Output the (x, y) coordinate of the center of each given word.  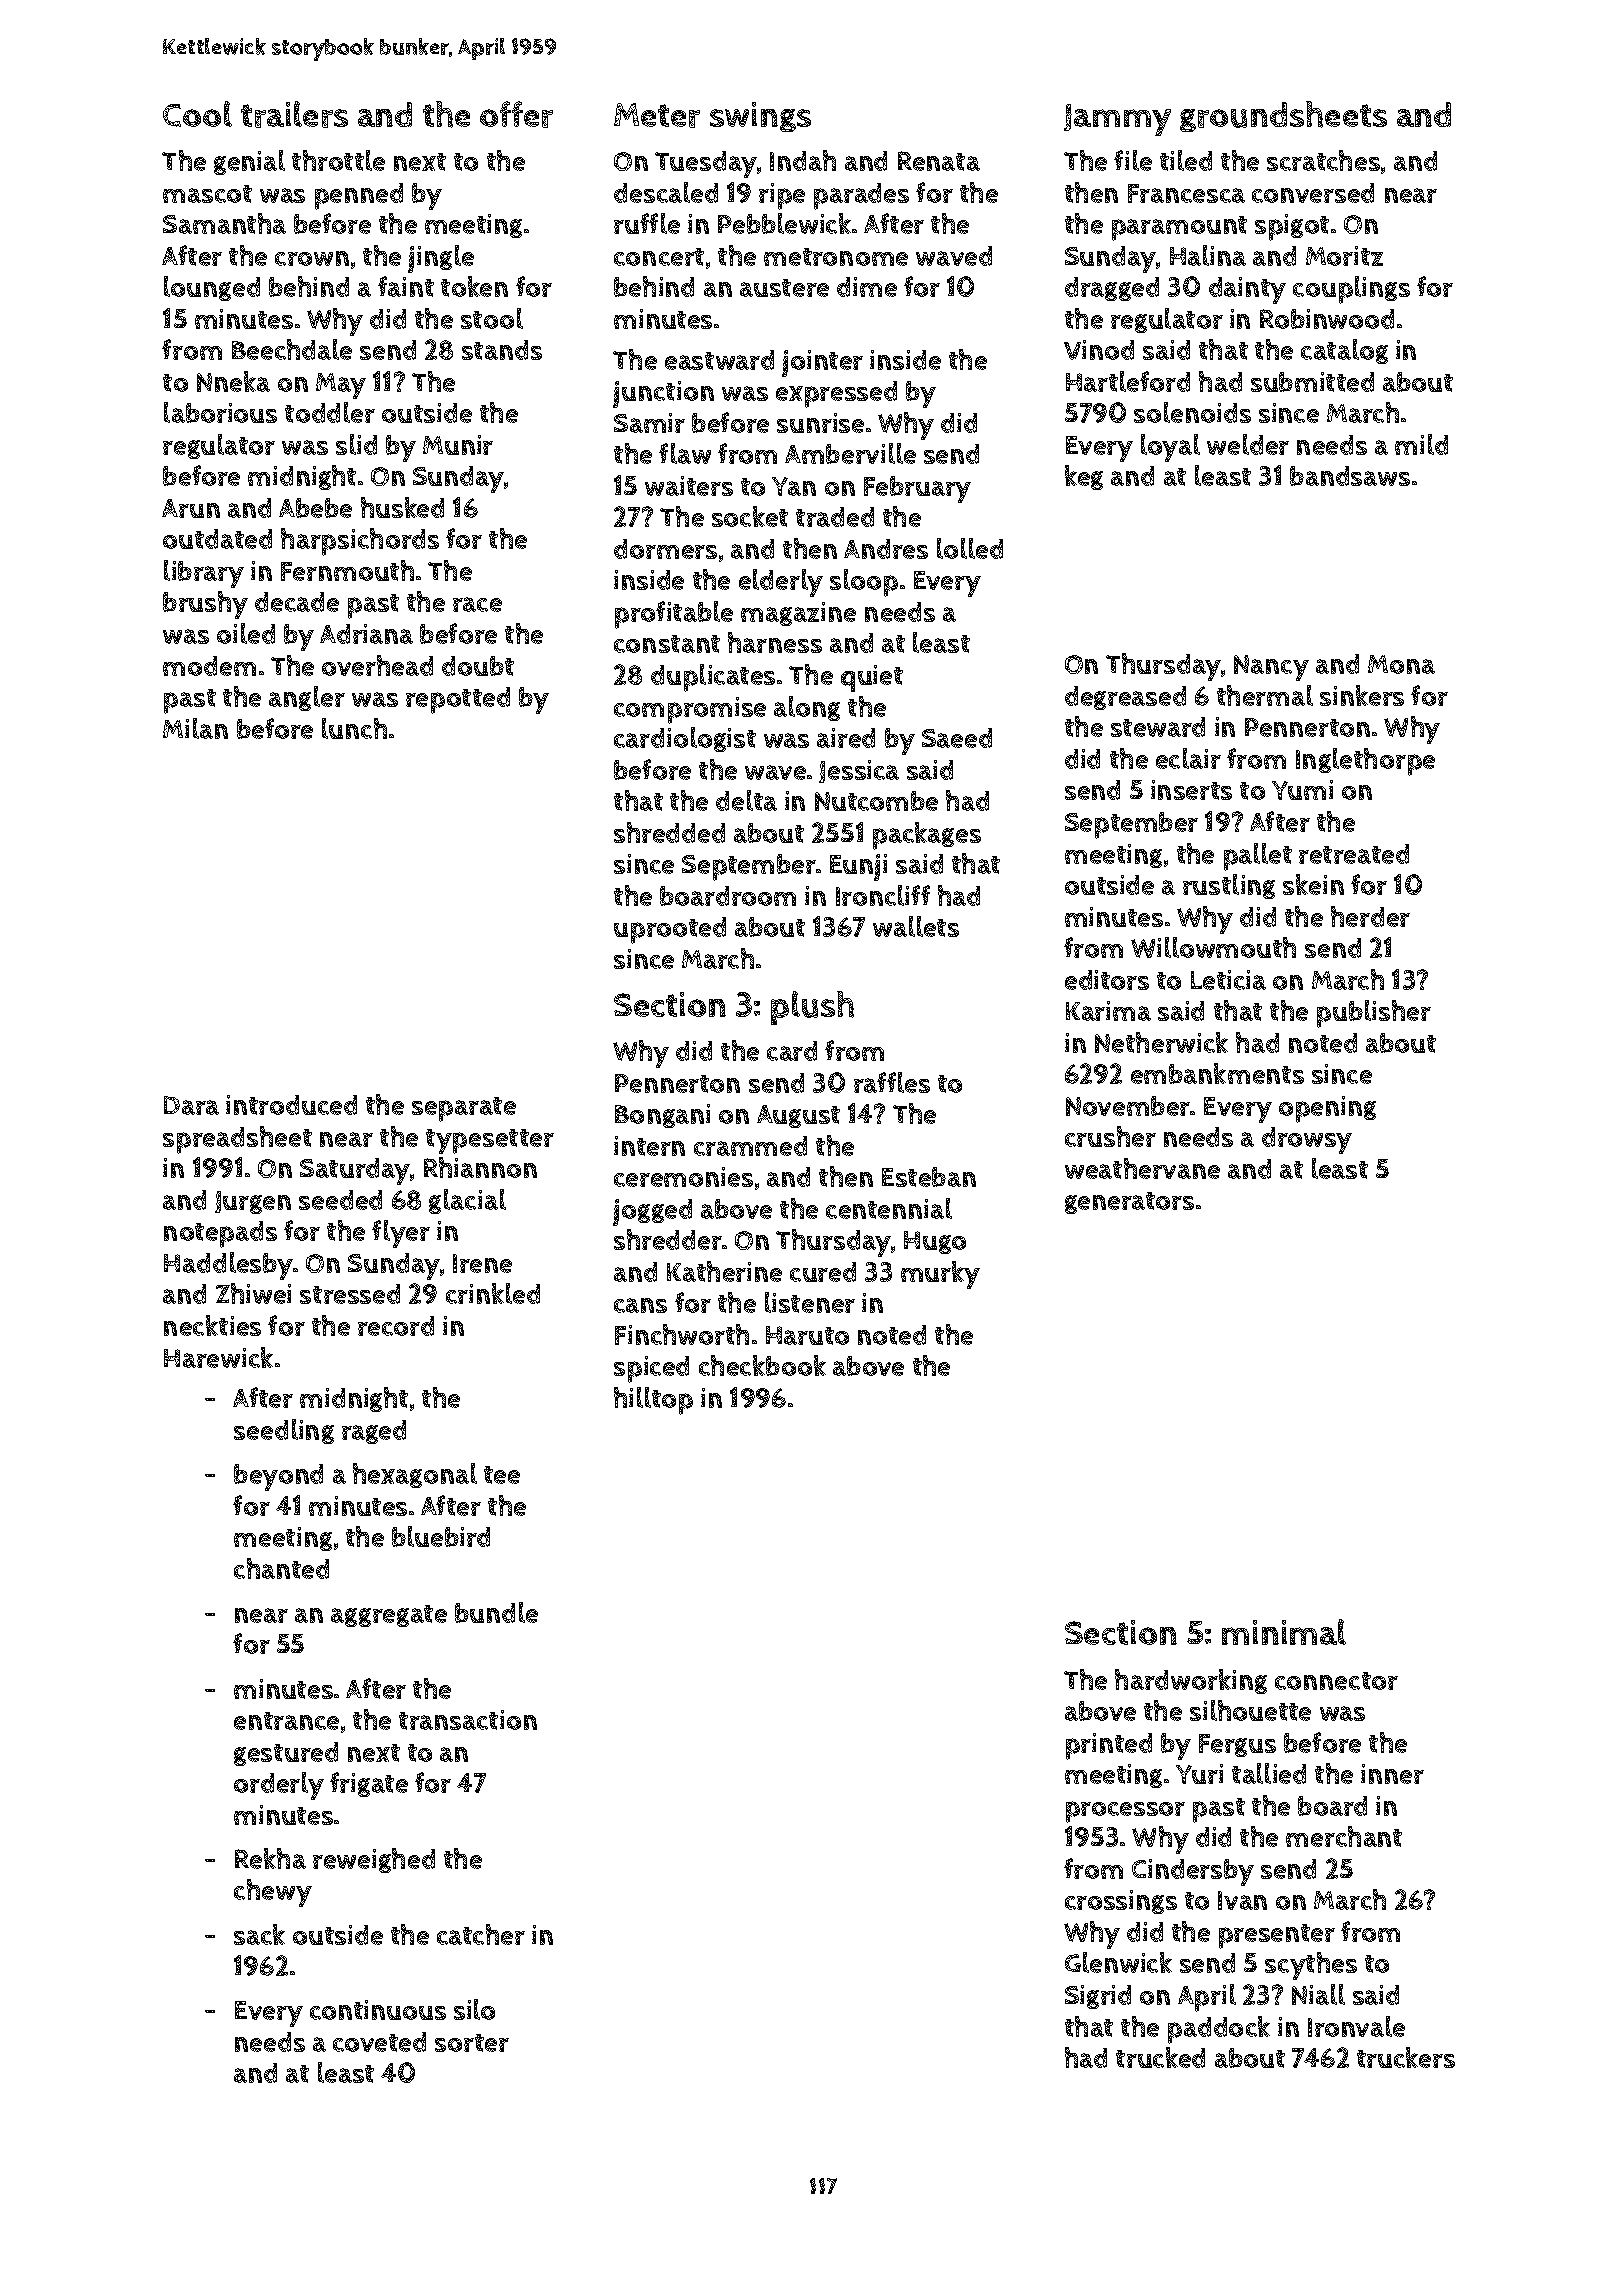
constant (667, 644)
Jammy (1117, 120)
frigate (369, 1784)
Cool (197, 114)
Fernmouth (347, 570)
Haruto (807, 1335)
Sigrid (1098, 1997)
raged (374, 1432)
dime (867, 287)
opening (1327, 1109)
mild (1421, 444)
